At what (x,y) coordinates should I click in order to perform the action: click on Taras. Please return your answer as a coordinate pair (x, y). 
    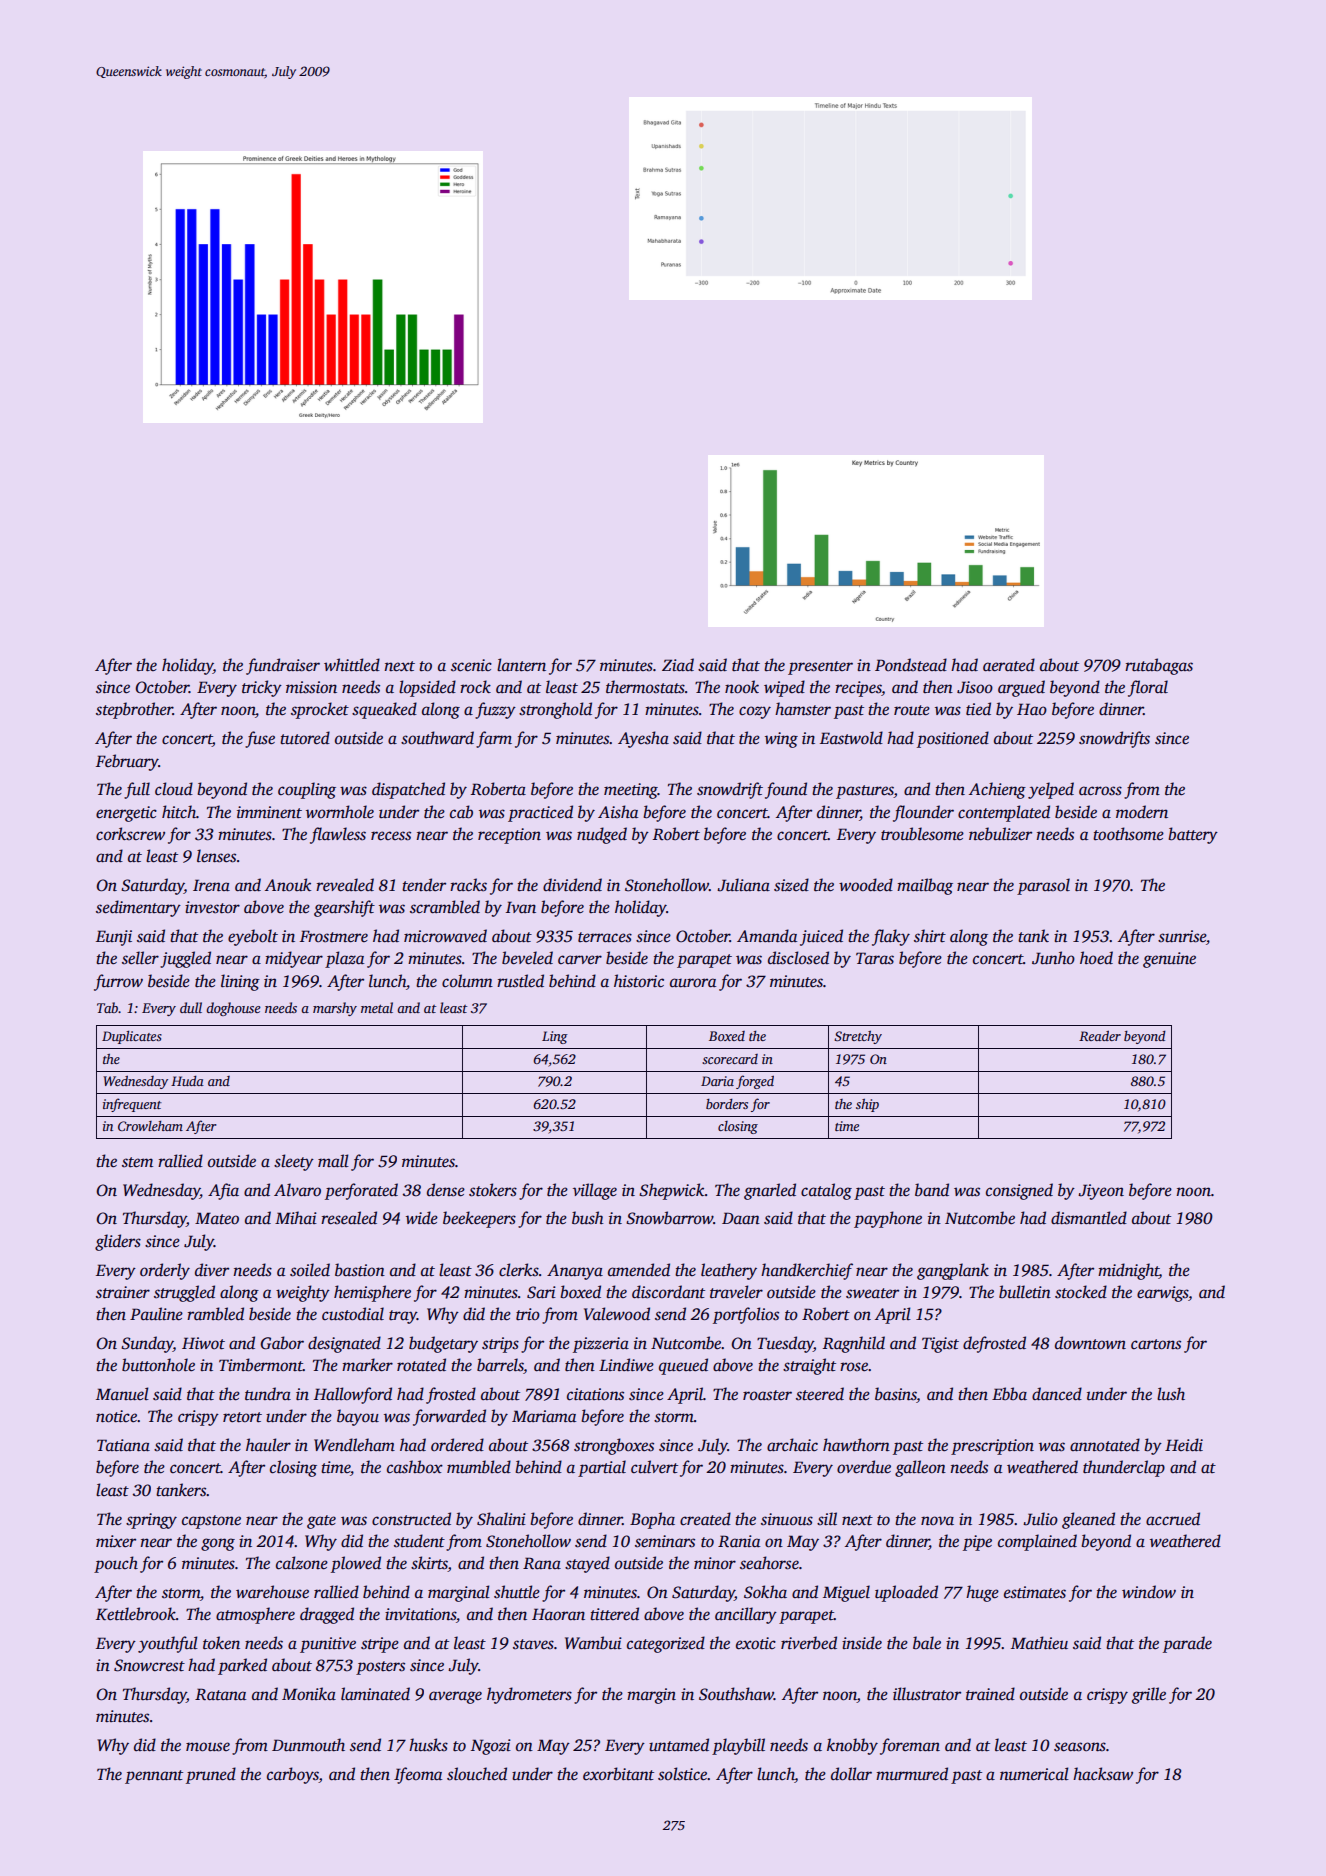
    Looking at the image, I should click on (875, 958).
